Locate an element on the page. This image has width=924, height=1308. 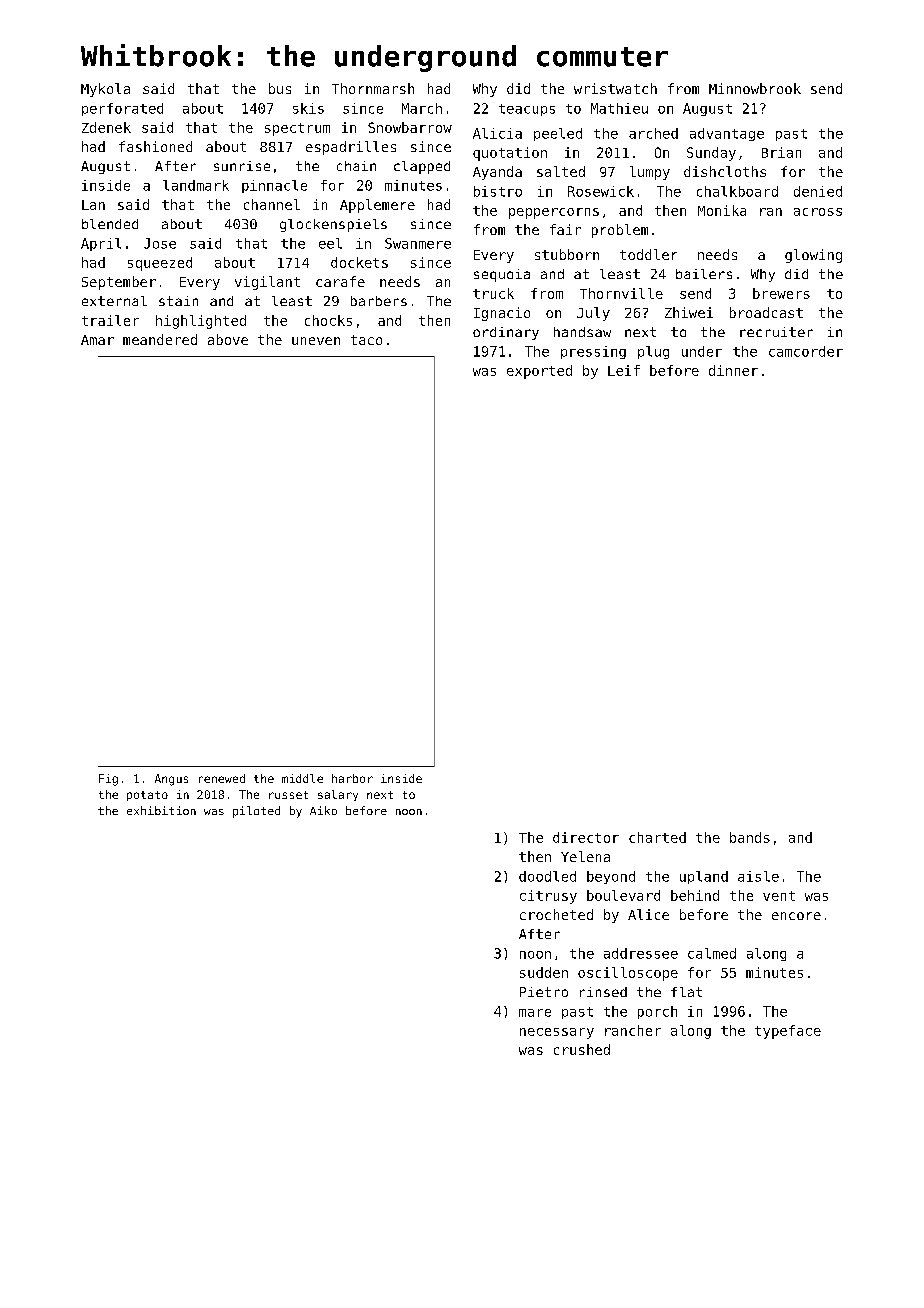
Minnowbrook is located at coordinates (755, 88).
